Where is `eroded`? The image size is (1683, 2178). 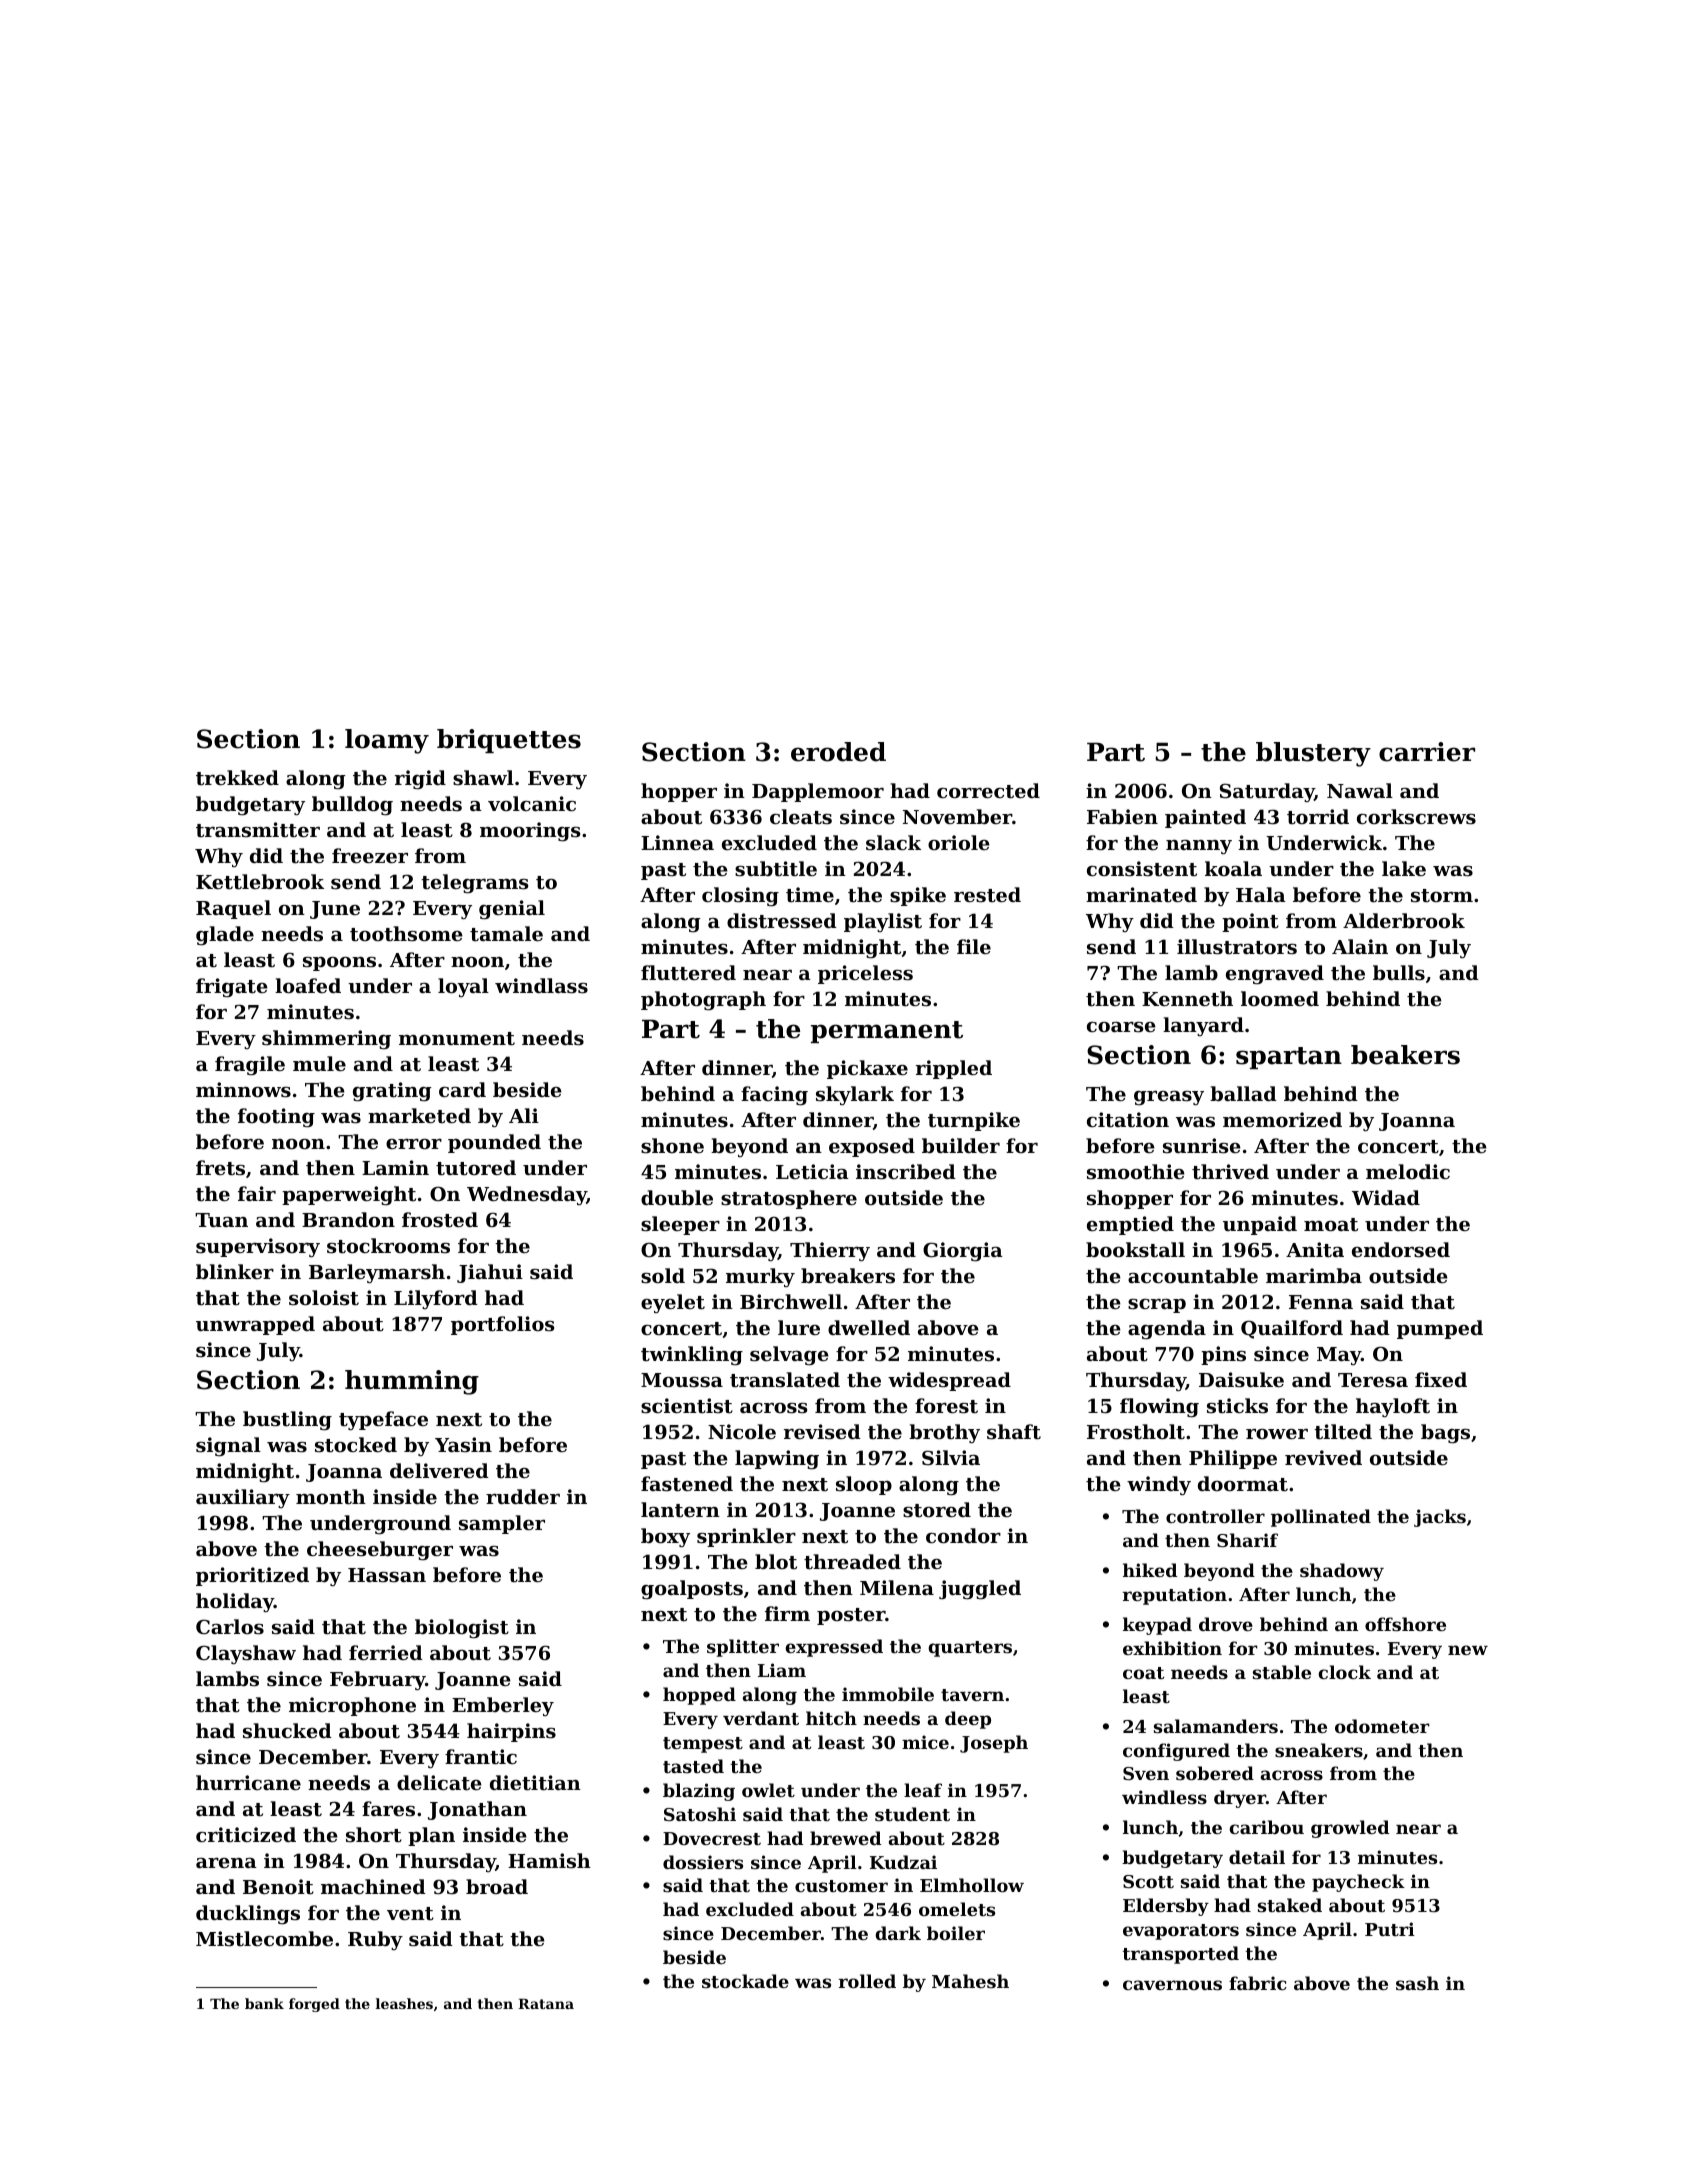
eroded is located at coordinates (838, 752).
